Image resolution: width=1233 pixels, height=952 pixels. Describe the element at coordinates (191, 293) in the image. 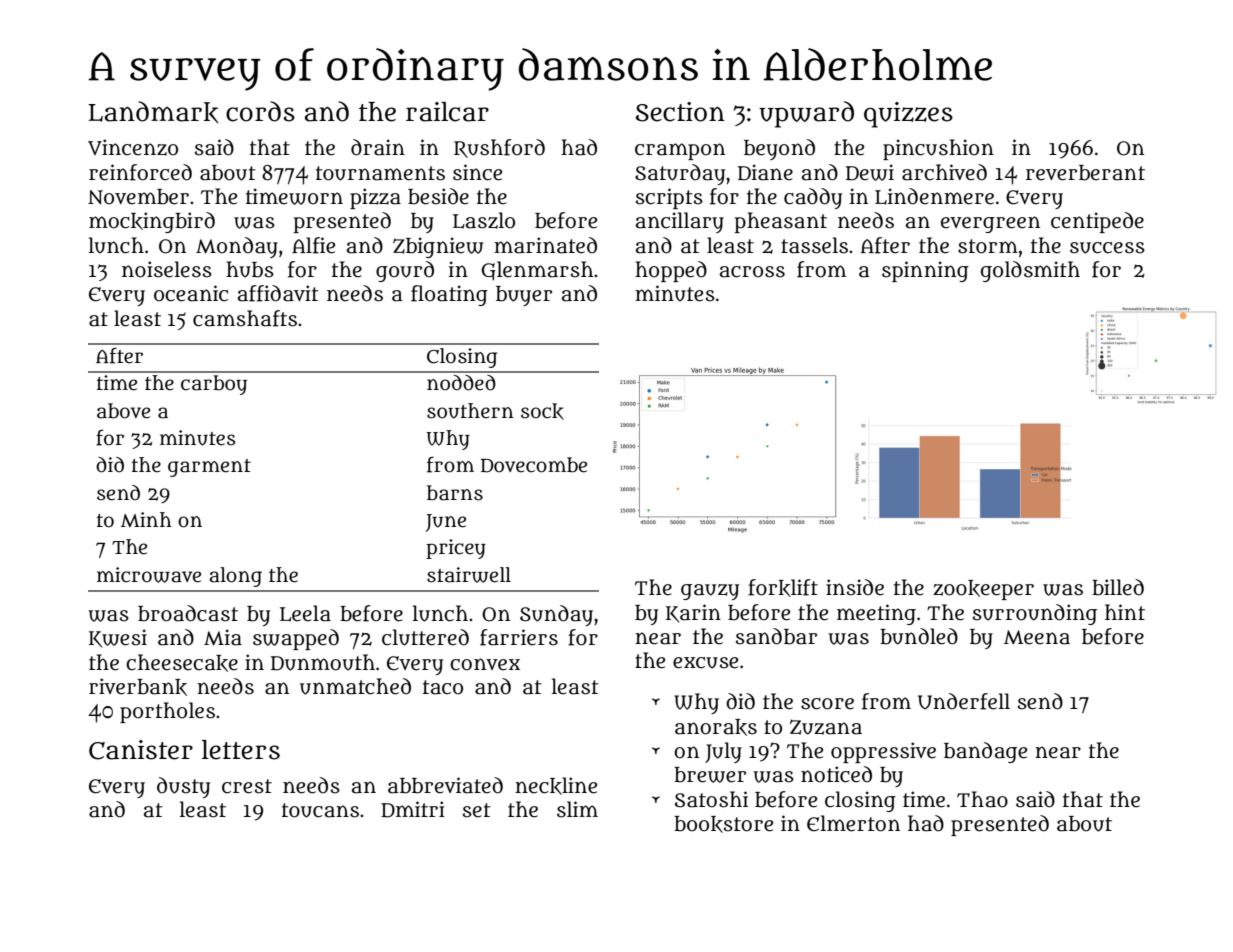

I see `oceanic` at that location.
